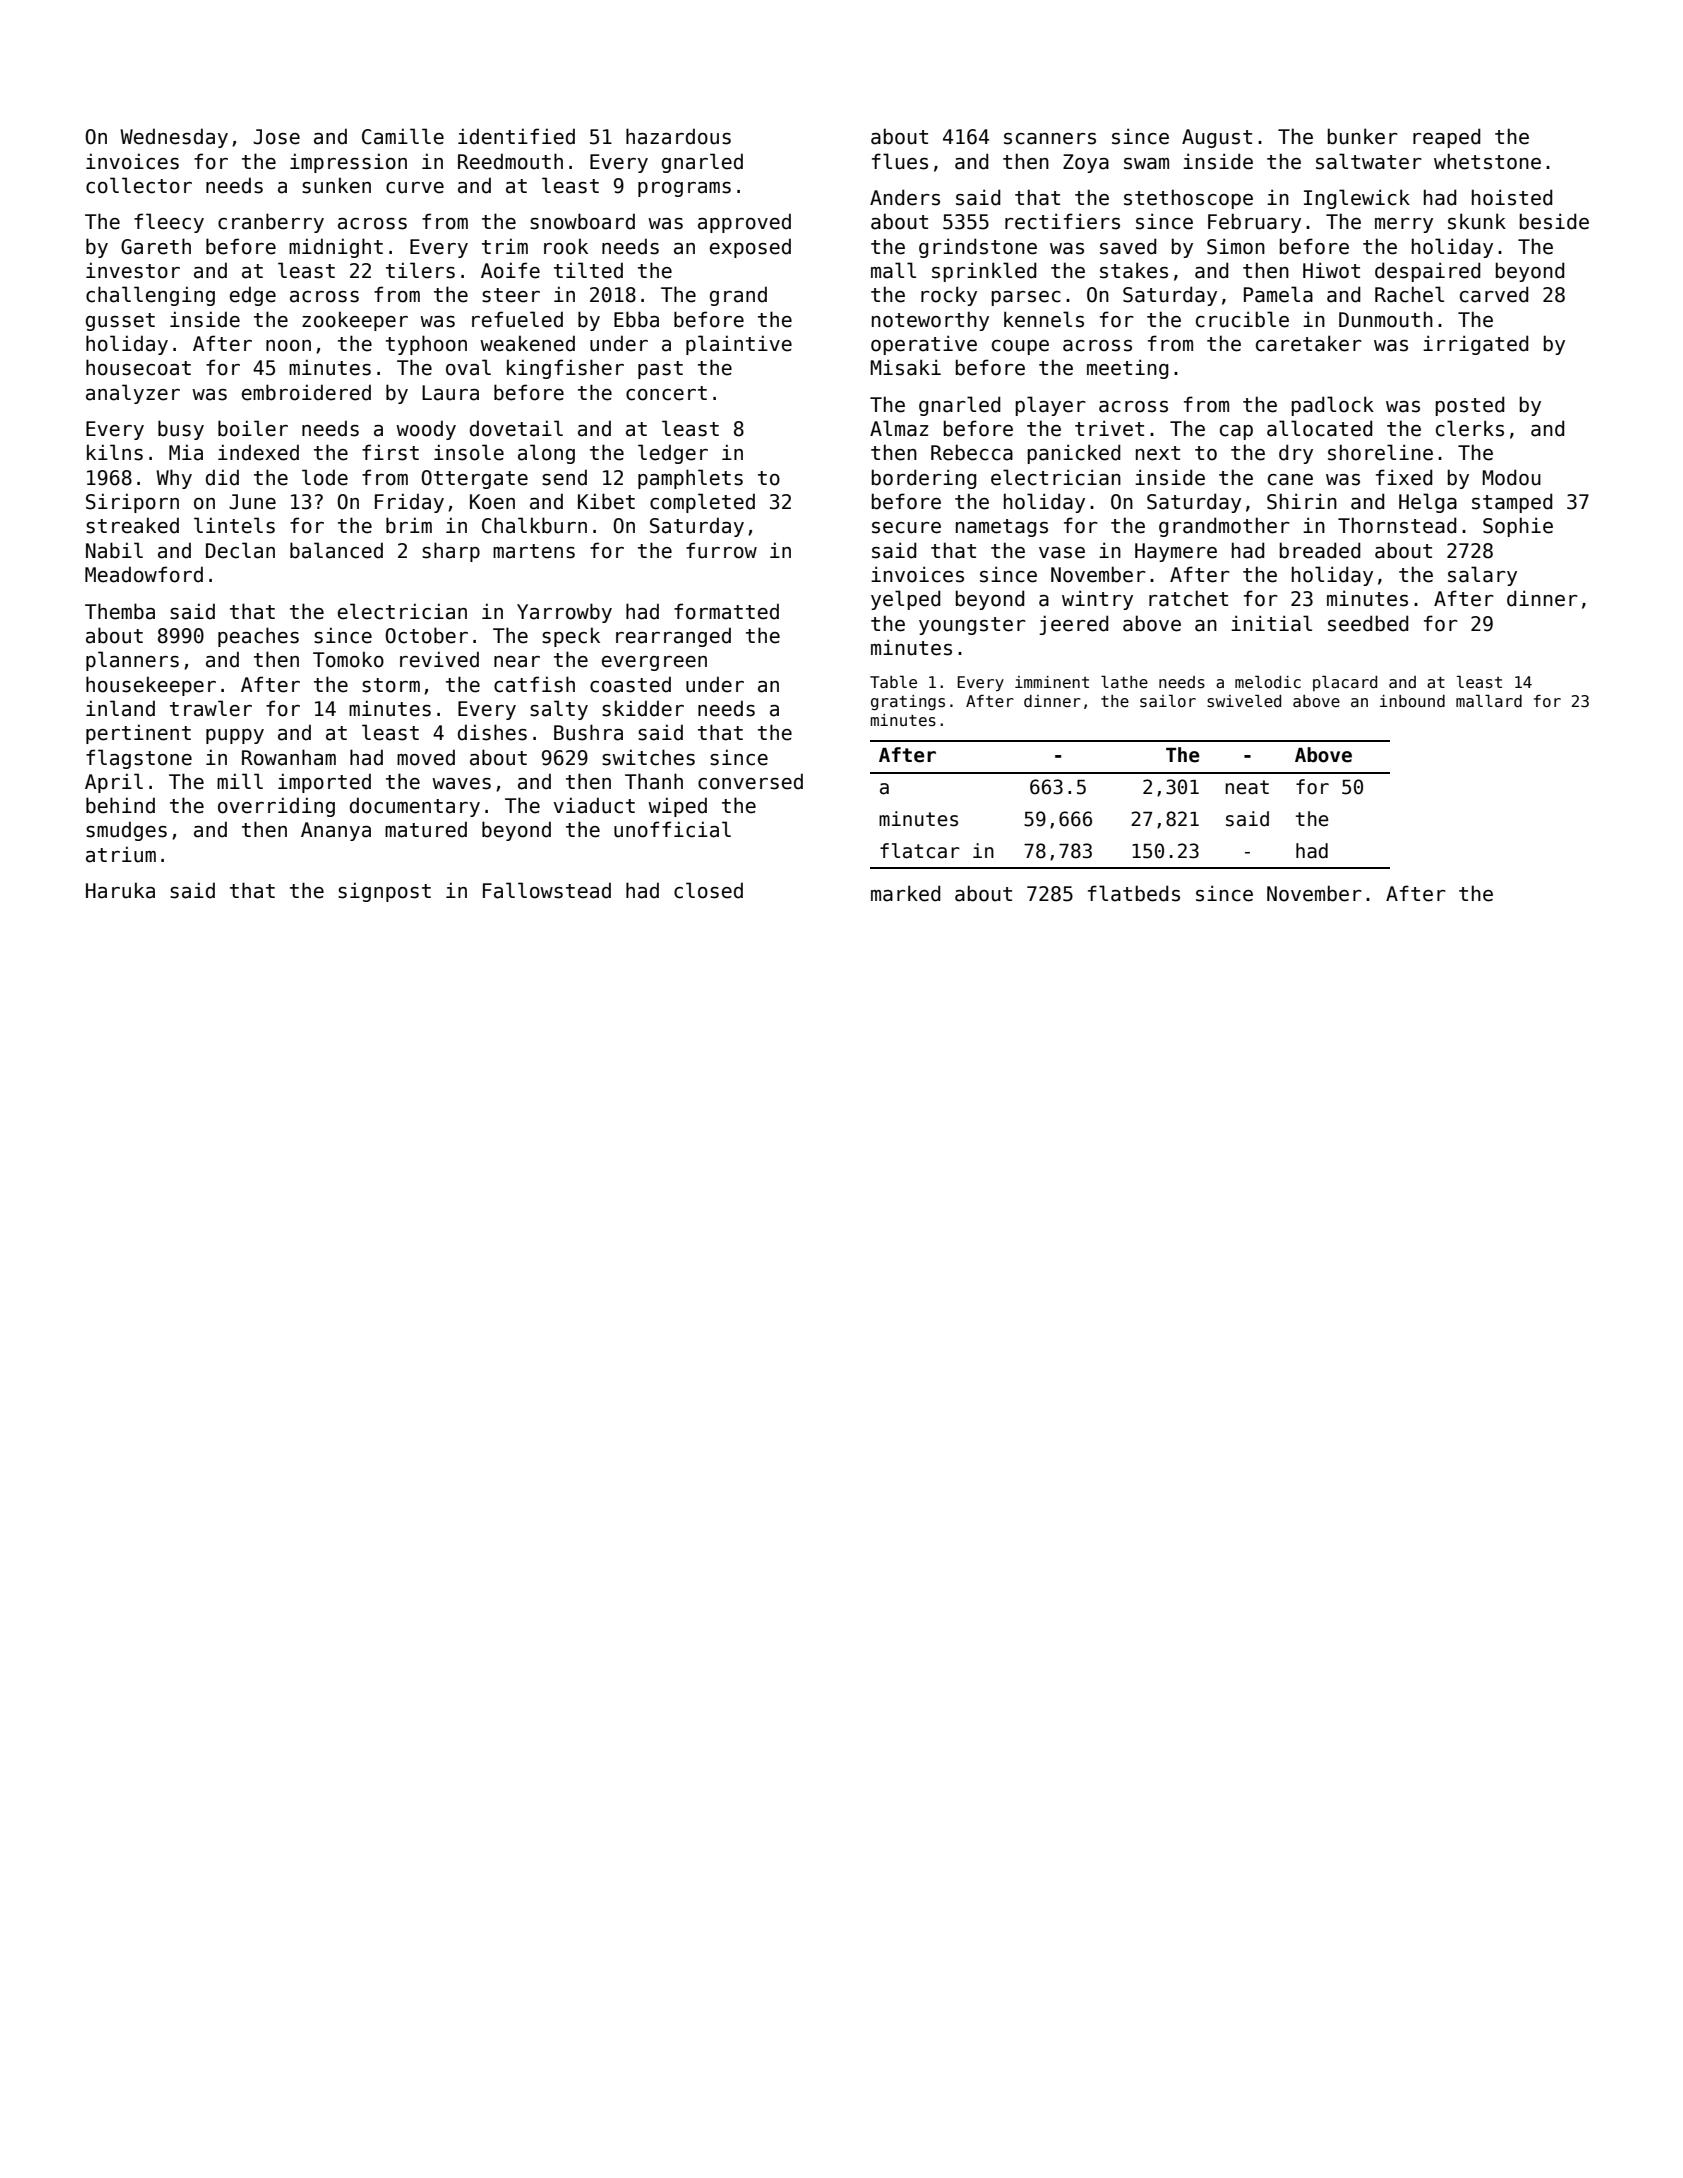 The width and height of the image is (1683, 2178). What do you see at coordinates (391, 685) in the image?
I see `storm` at bounding box center [391, 685].
